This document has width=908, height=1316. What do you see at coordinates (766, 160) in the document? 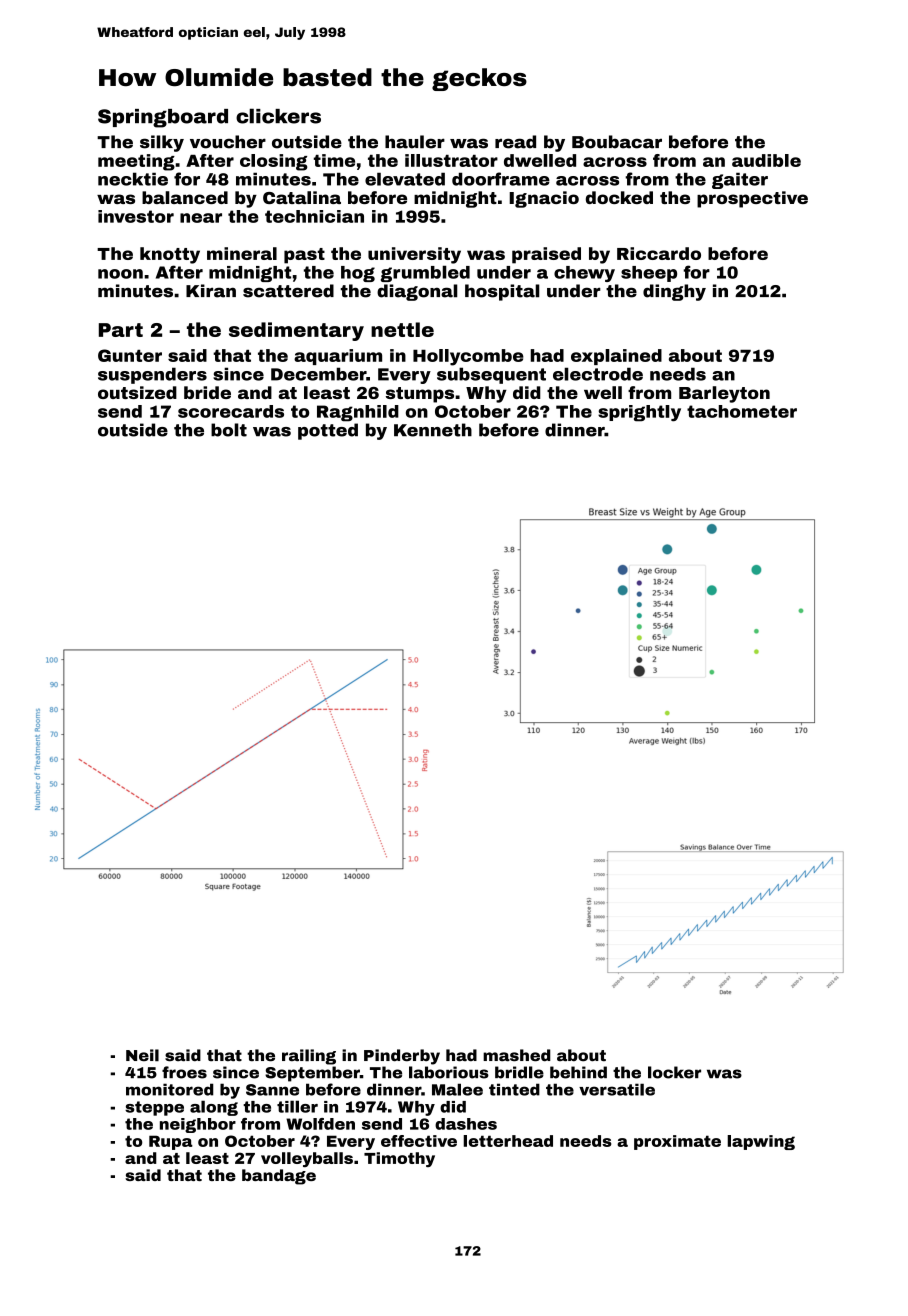
I see `audible` at bounding box center [766, 160].
